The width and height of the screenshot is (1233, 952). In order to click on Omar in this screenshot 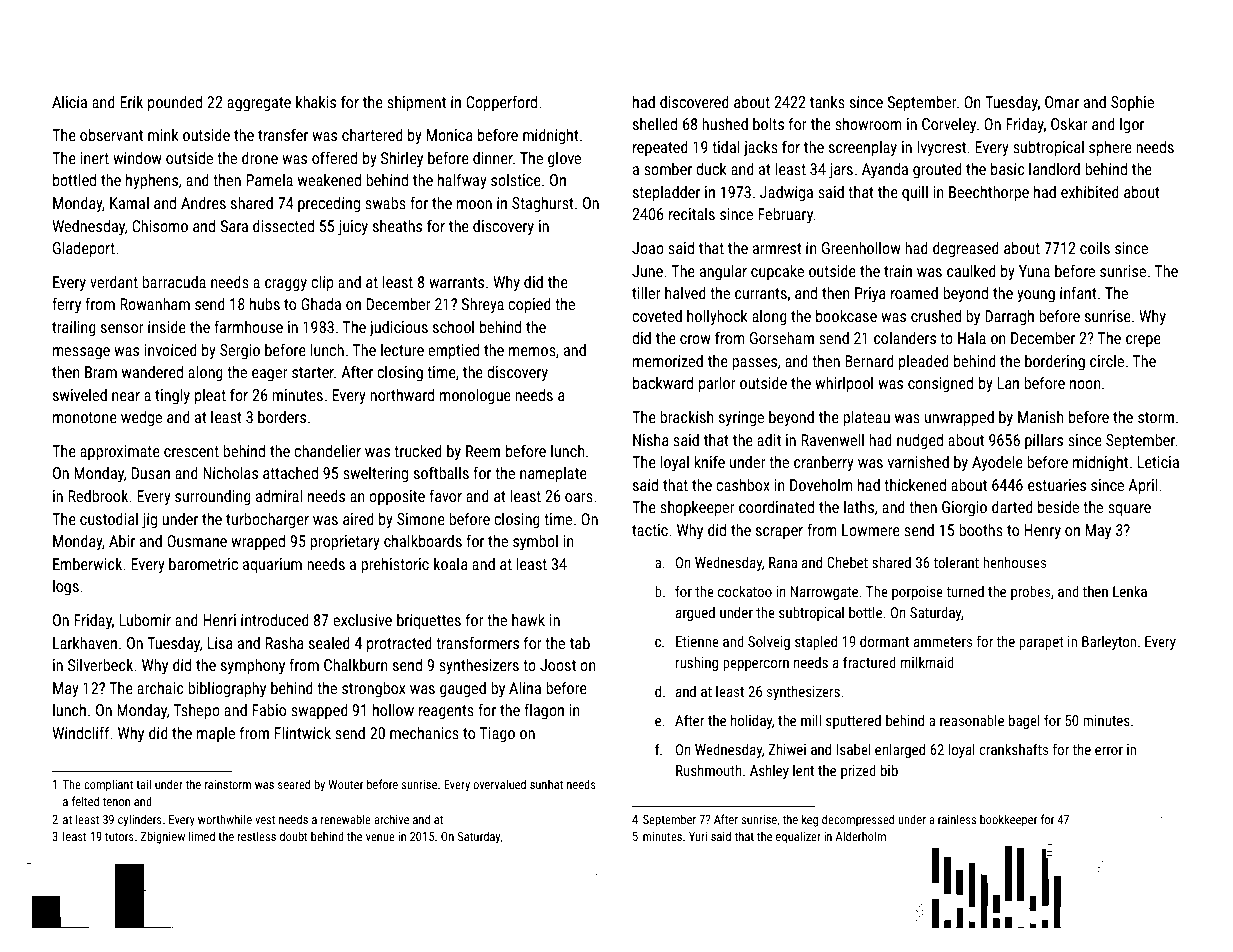, I will do `click(1062, 102)`.
